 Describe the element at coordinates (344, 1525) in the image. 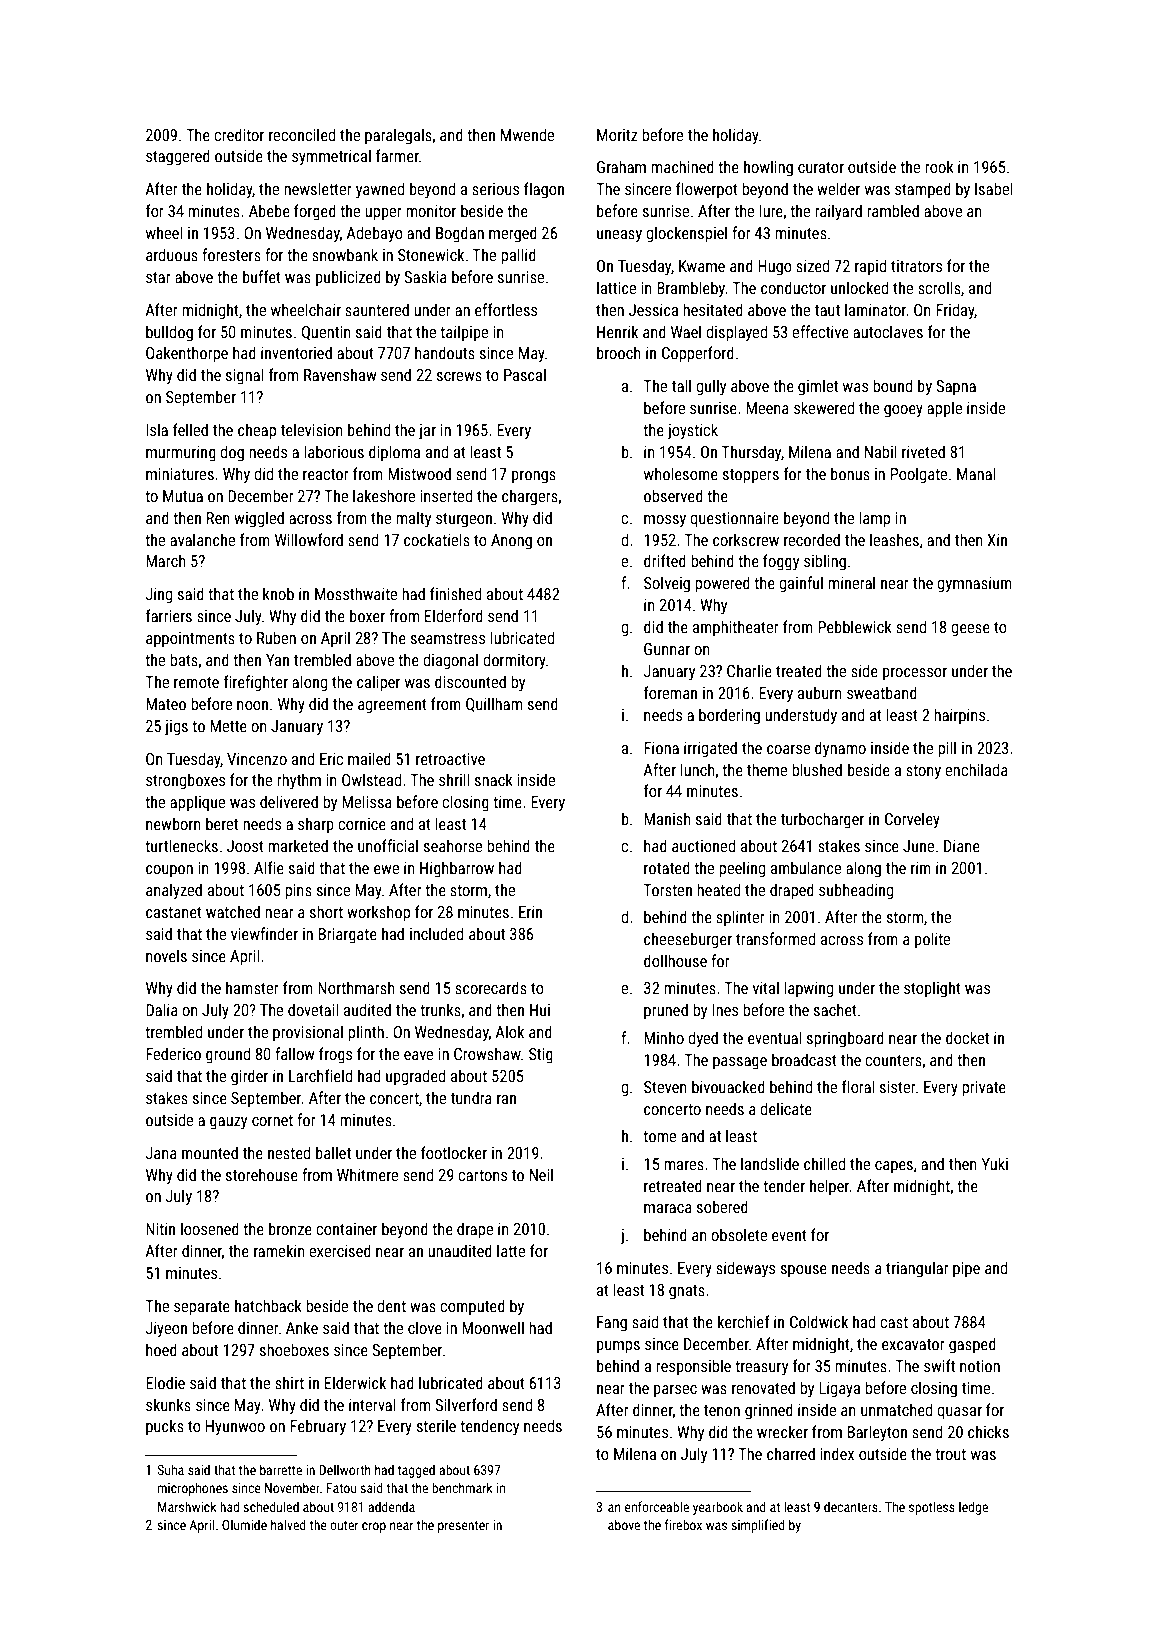

I see `outer` at that location.
